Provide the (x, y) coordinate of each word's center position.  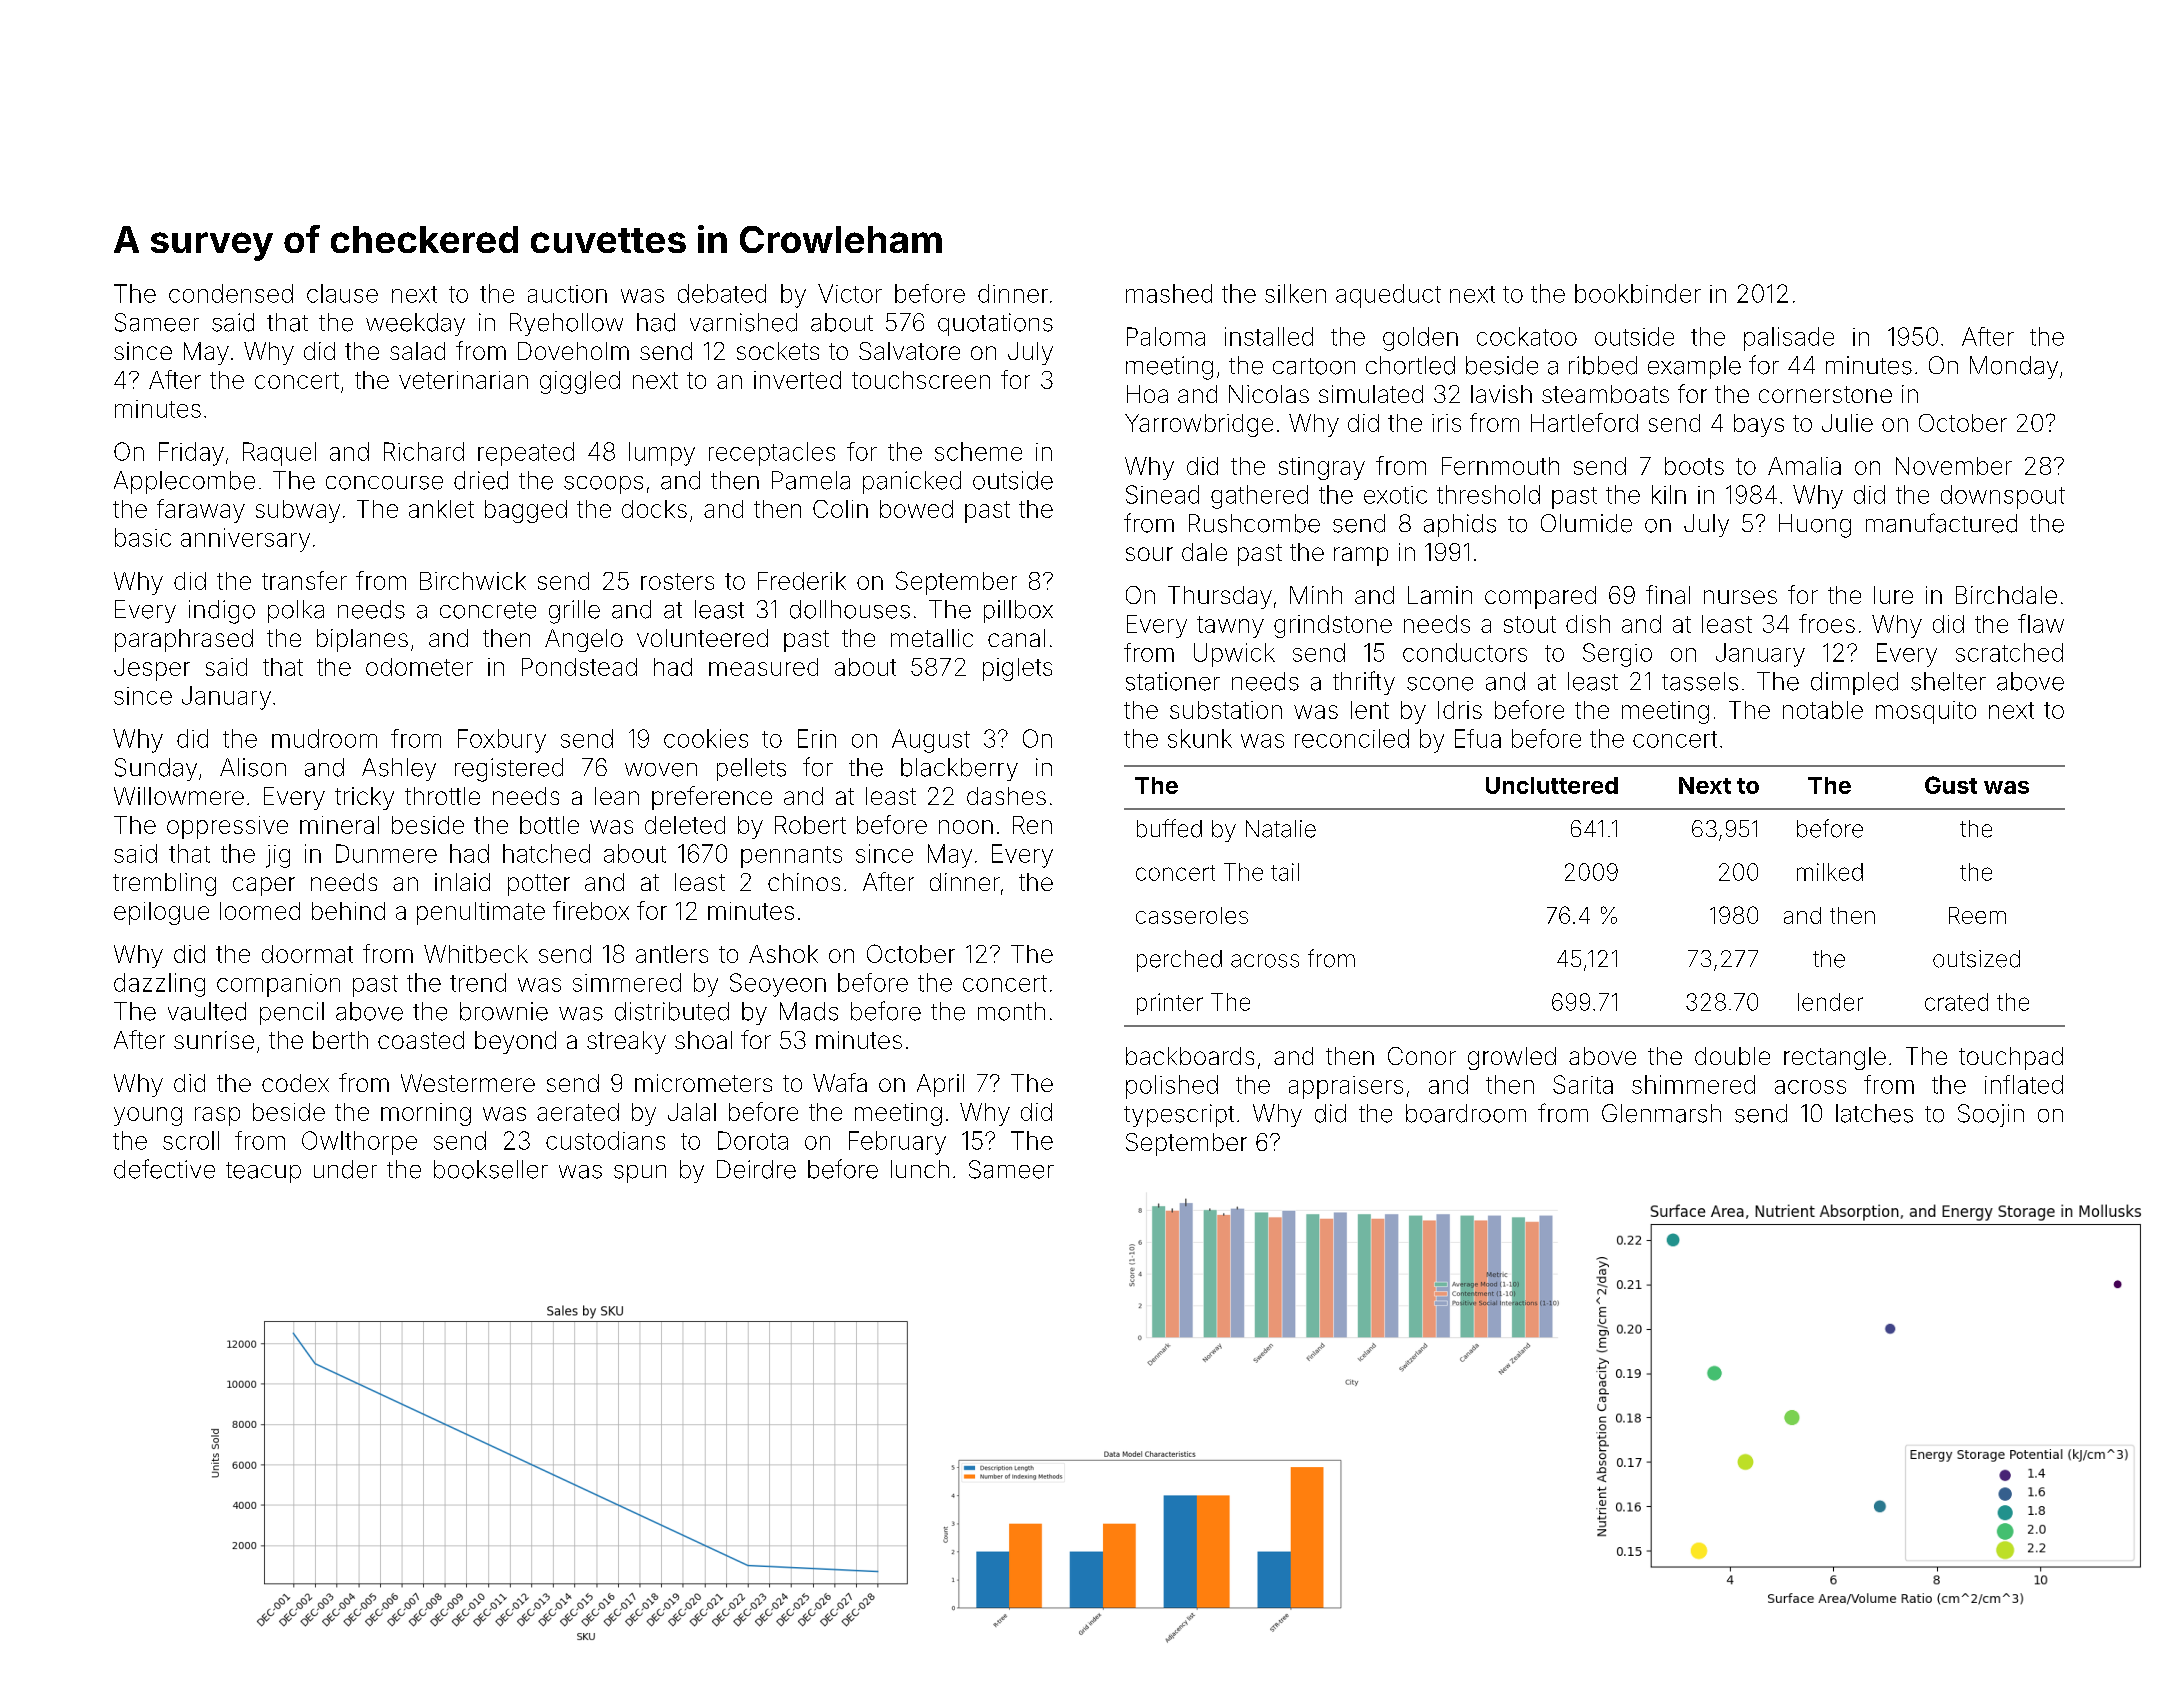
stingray (1322, 468)
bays (1759, 425)
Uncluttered (1552, 785)
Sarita (1583, 1084)
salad (417, 351)
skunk (1200, 738)
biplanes (362, 640)
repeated (526, 454)
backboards (1190, 1056)
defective (164, 1169)
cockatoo (1527, 336)
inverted (797, 380)
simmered (627, 982)
